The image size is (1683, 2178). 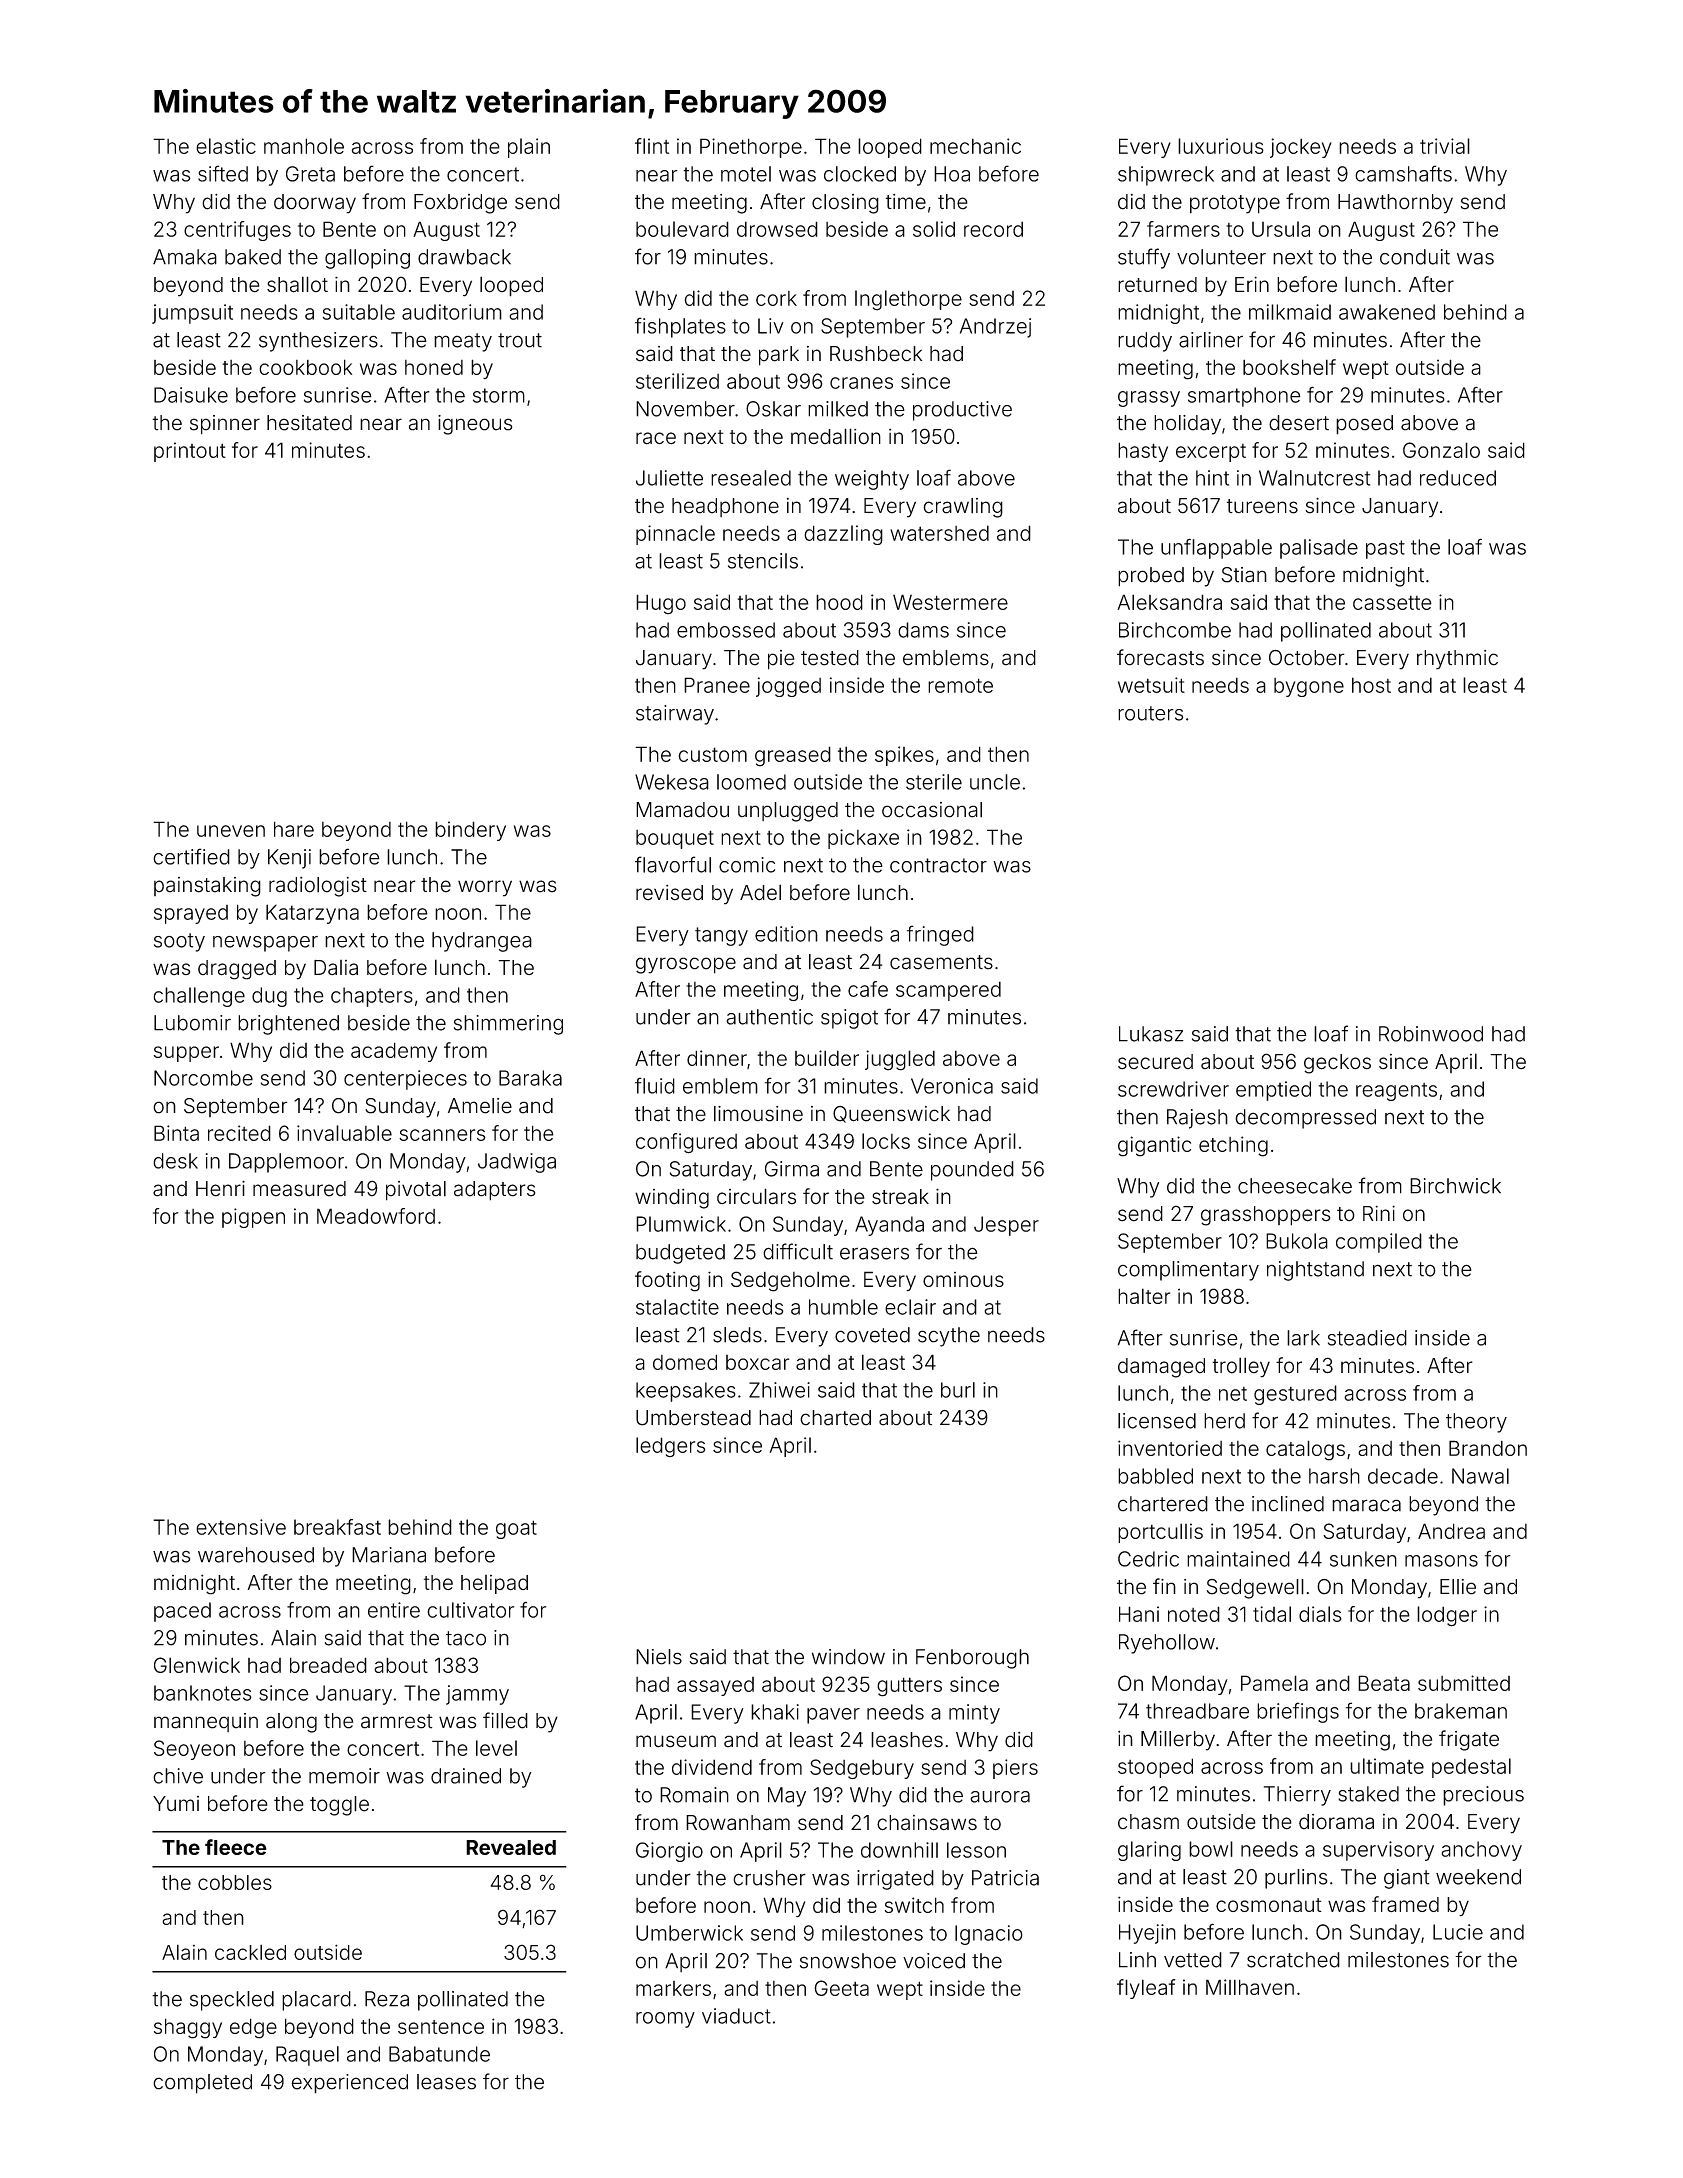 What do you see at coordinates (1006, 1226) in the document?
I see `Jesper` at bounding box center [1006, 1226].
